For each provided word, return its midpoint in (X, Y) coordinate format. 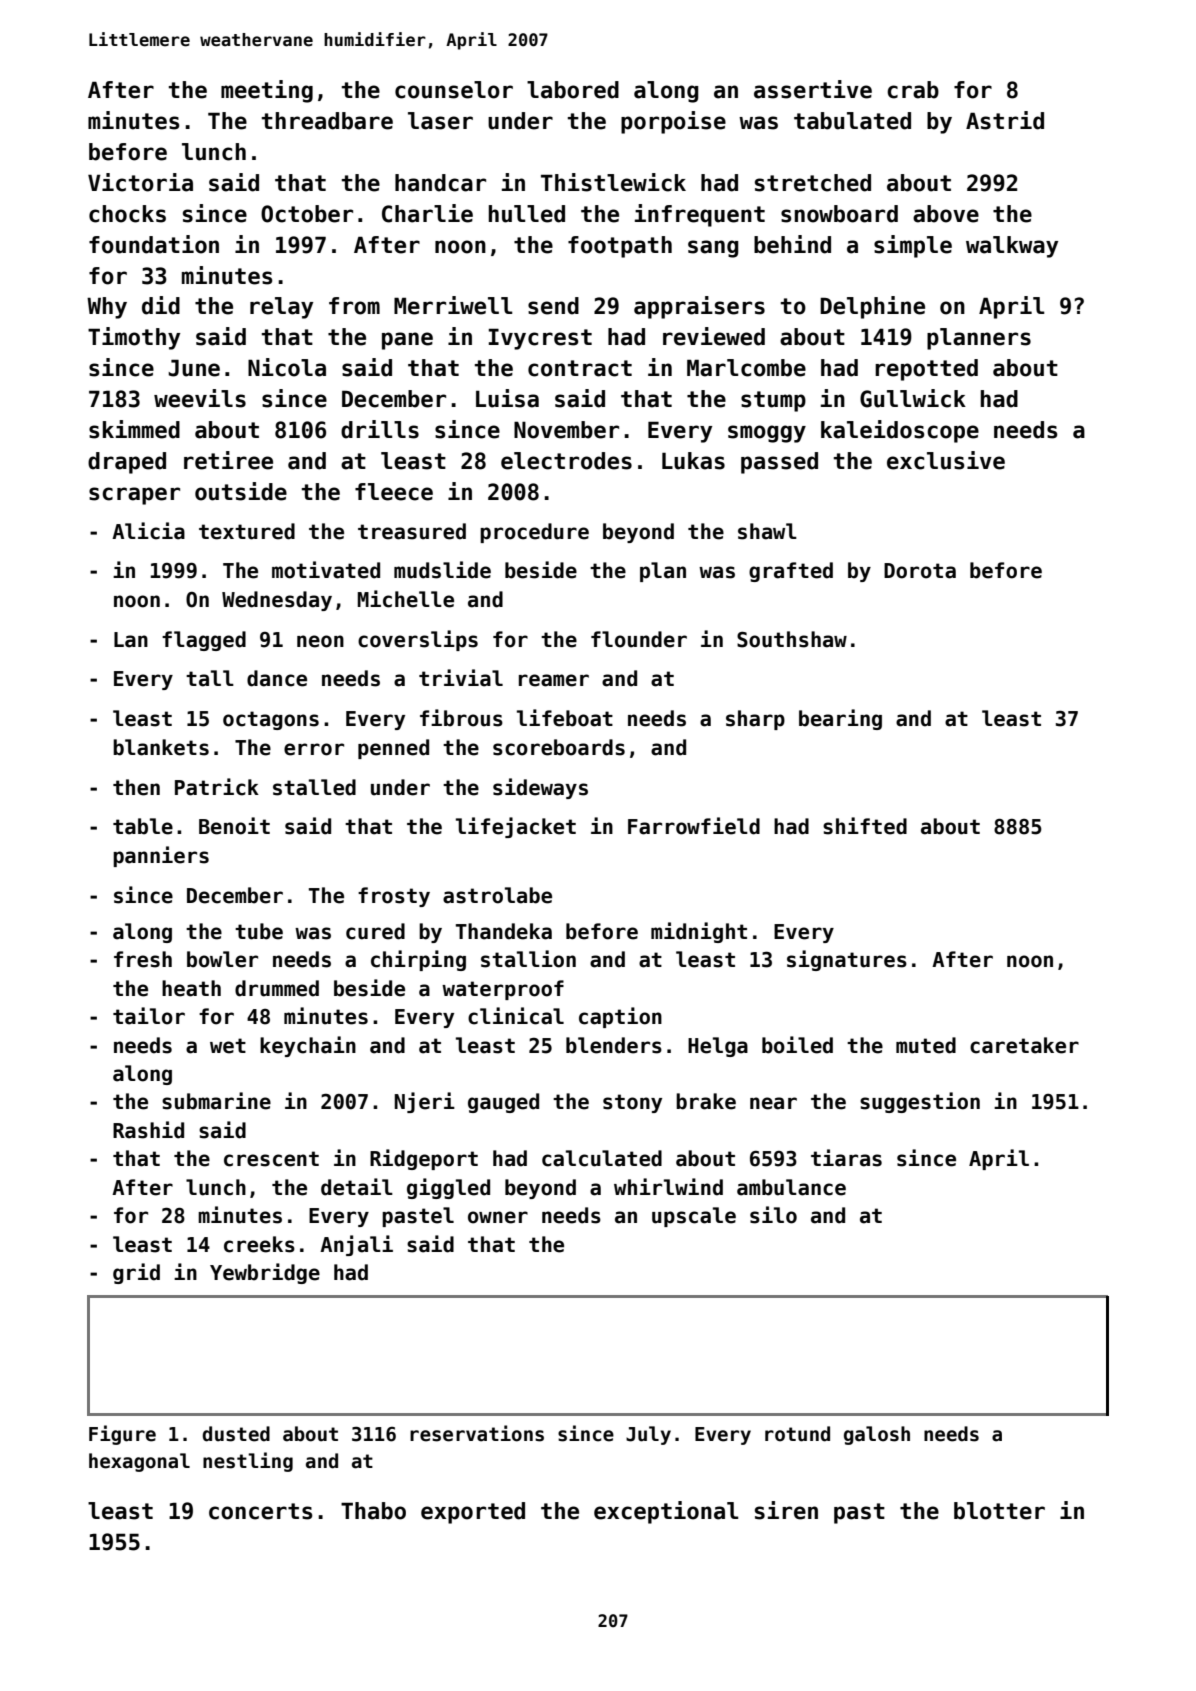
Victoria (140, 182)
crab (913, 90)
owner (498, 1217)
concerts (261, 1511)
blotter (999, 1511)
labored (573, 90)
